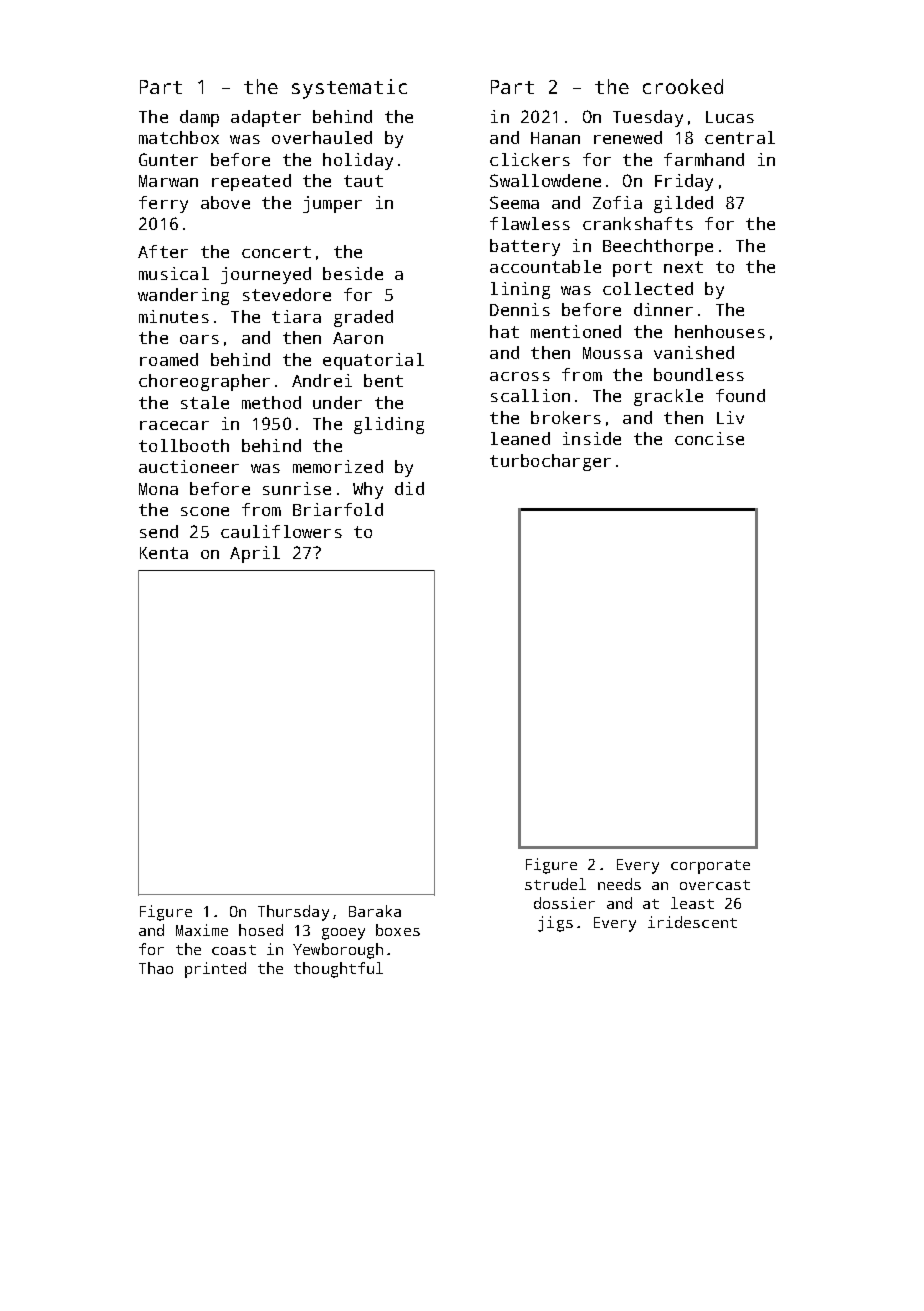 The width and height of the page is (924, 1311). Describe the element at coordinates (683, 86) in the page. I see `crooked` at that location.
